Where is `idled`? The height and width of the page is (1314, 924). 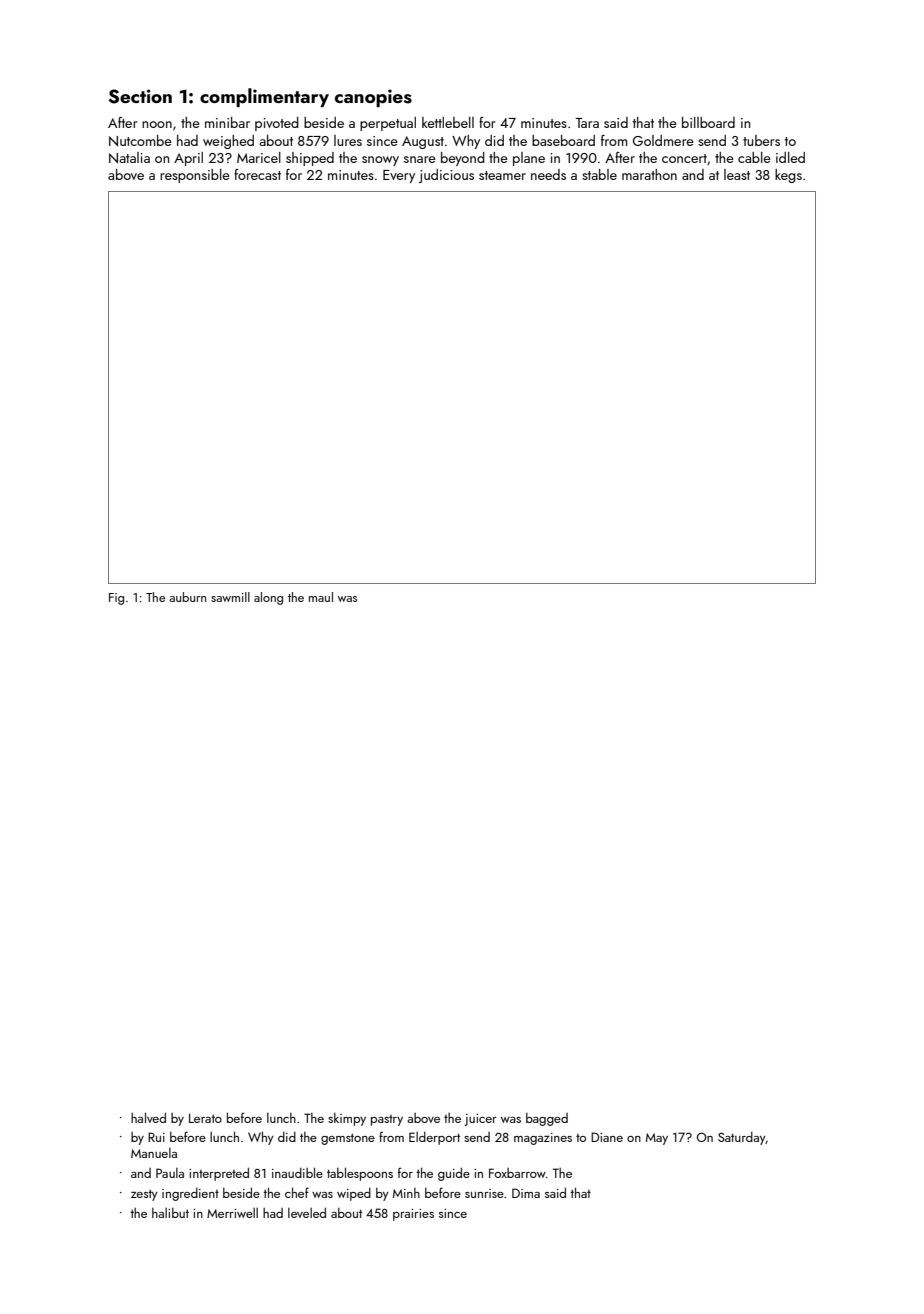 idled is located at coordinates (790, 157).
